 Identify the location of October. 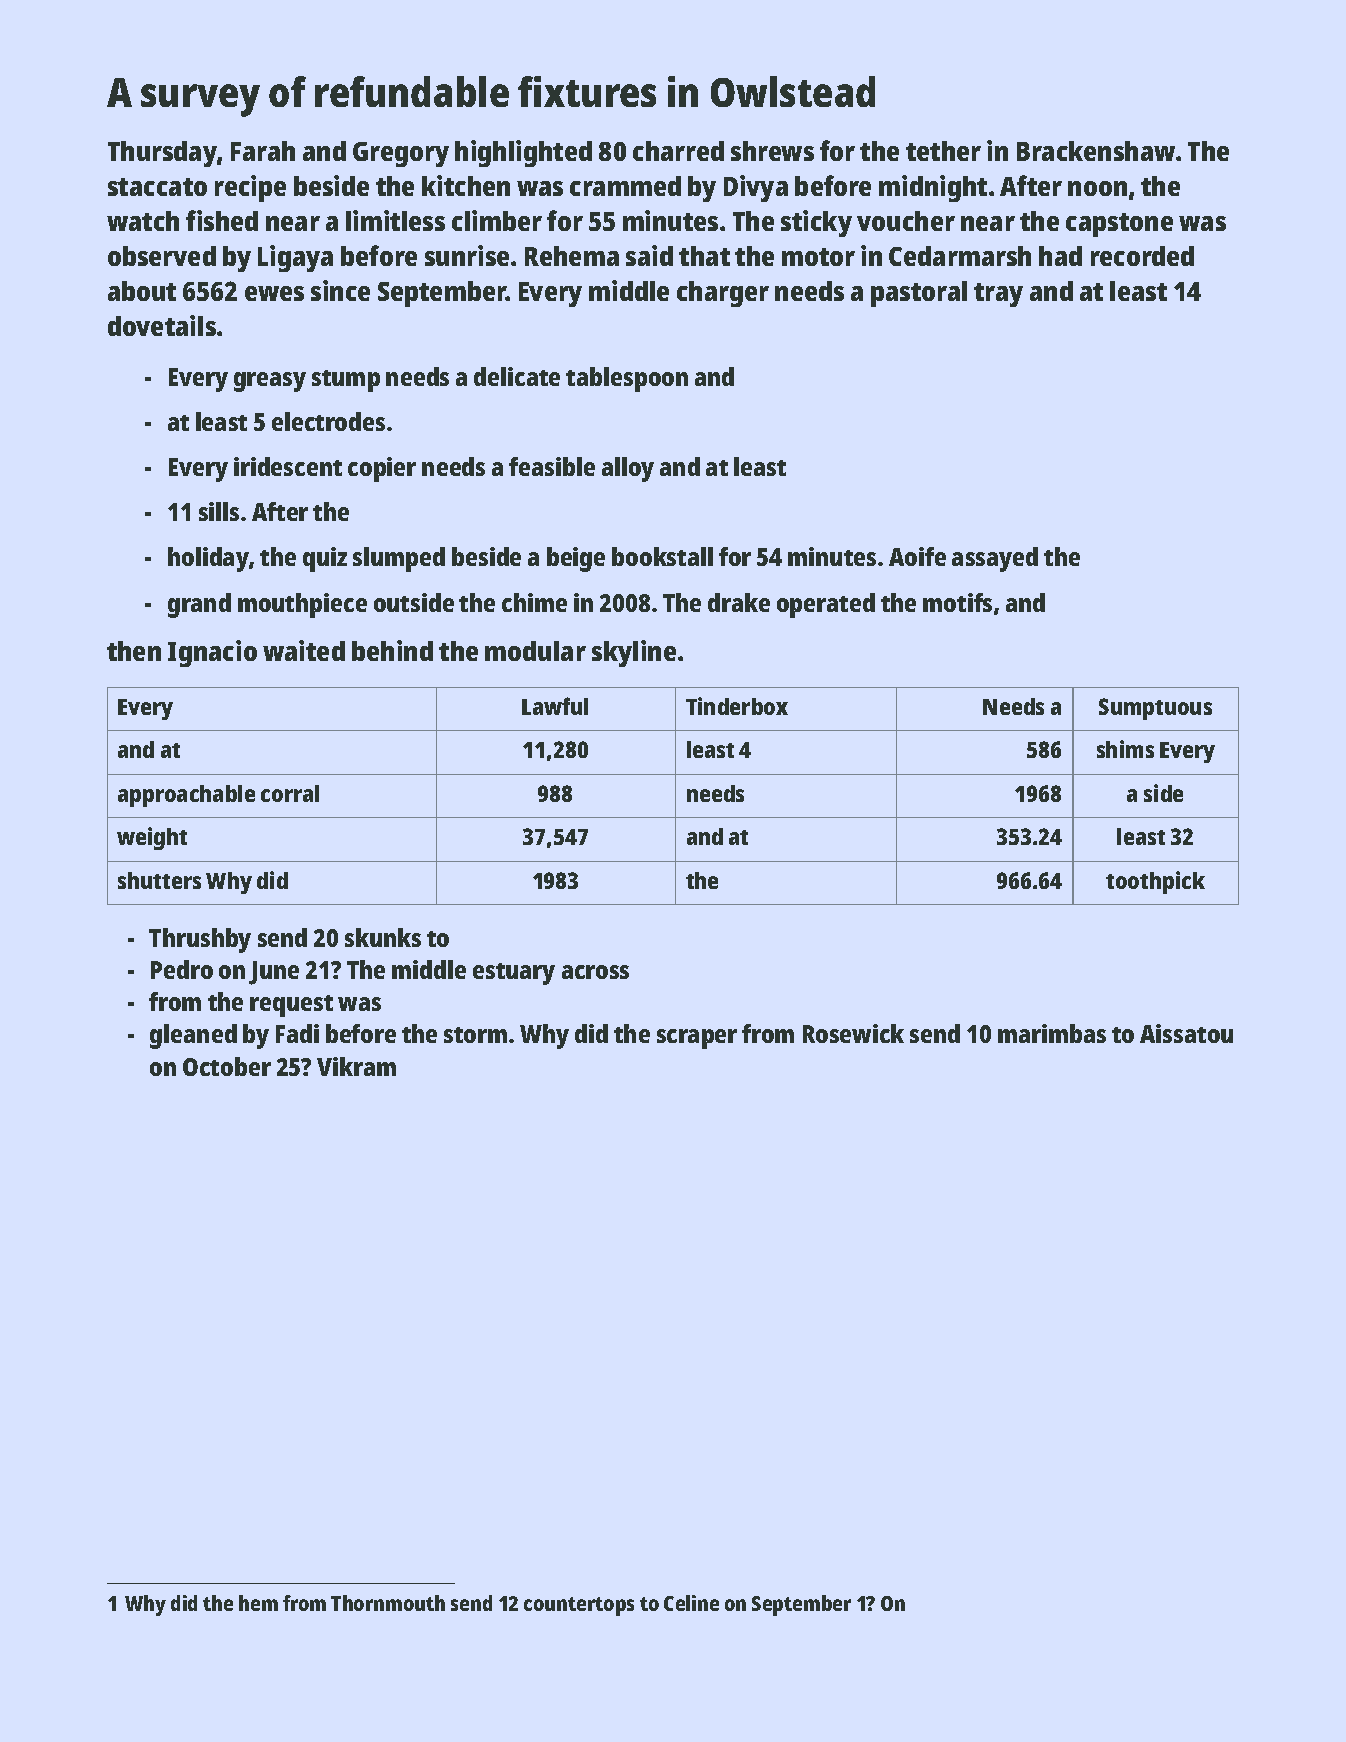
(227, 1066).
